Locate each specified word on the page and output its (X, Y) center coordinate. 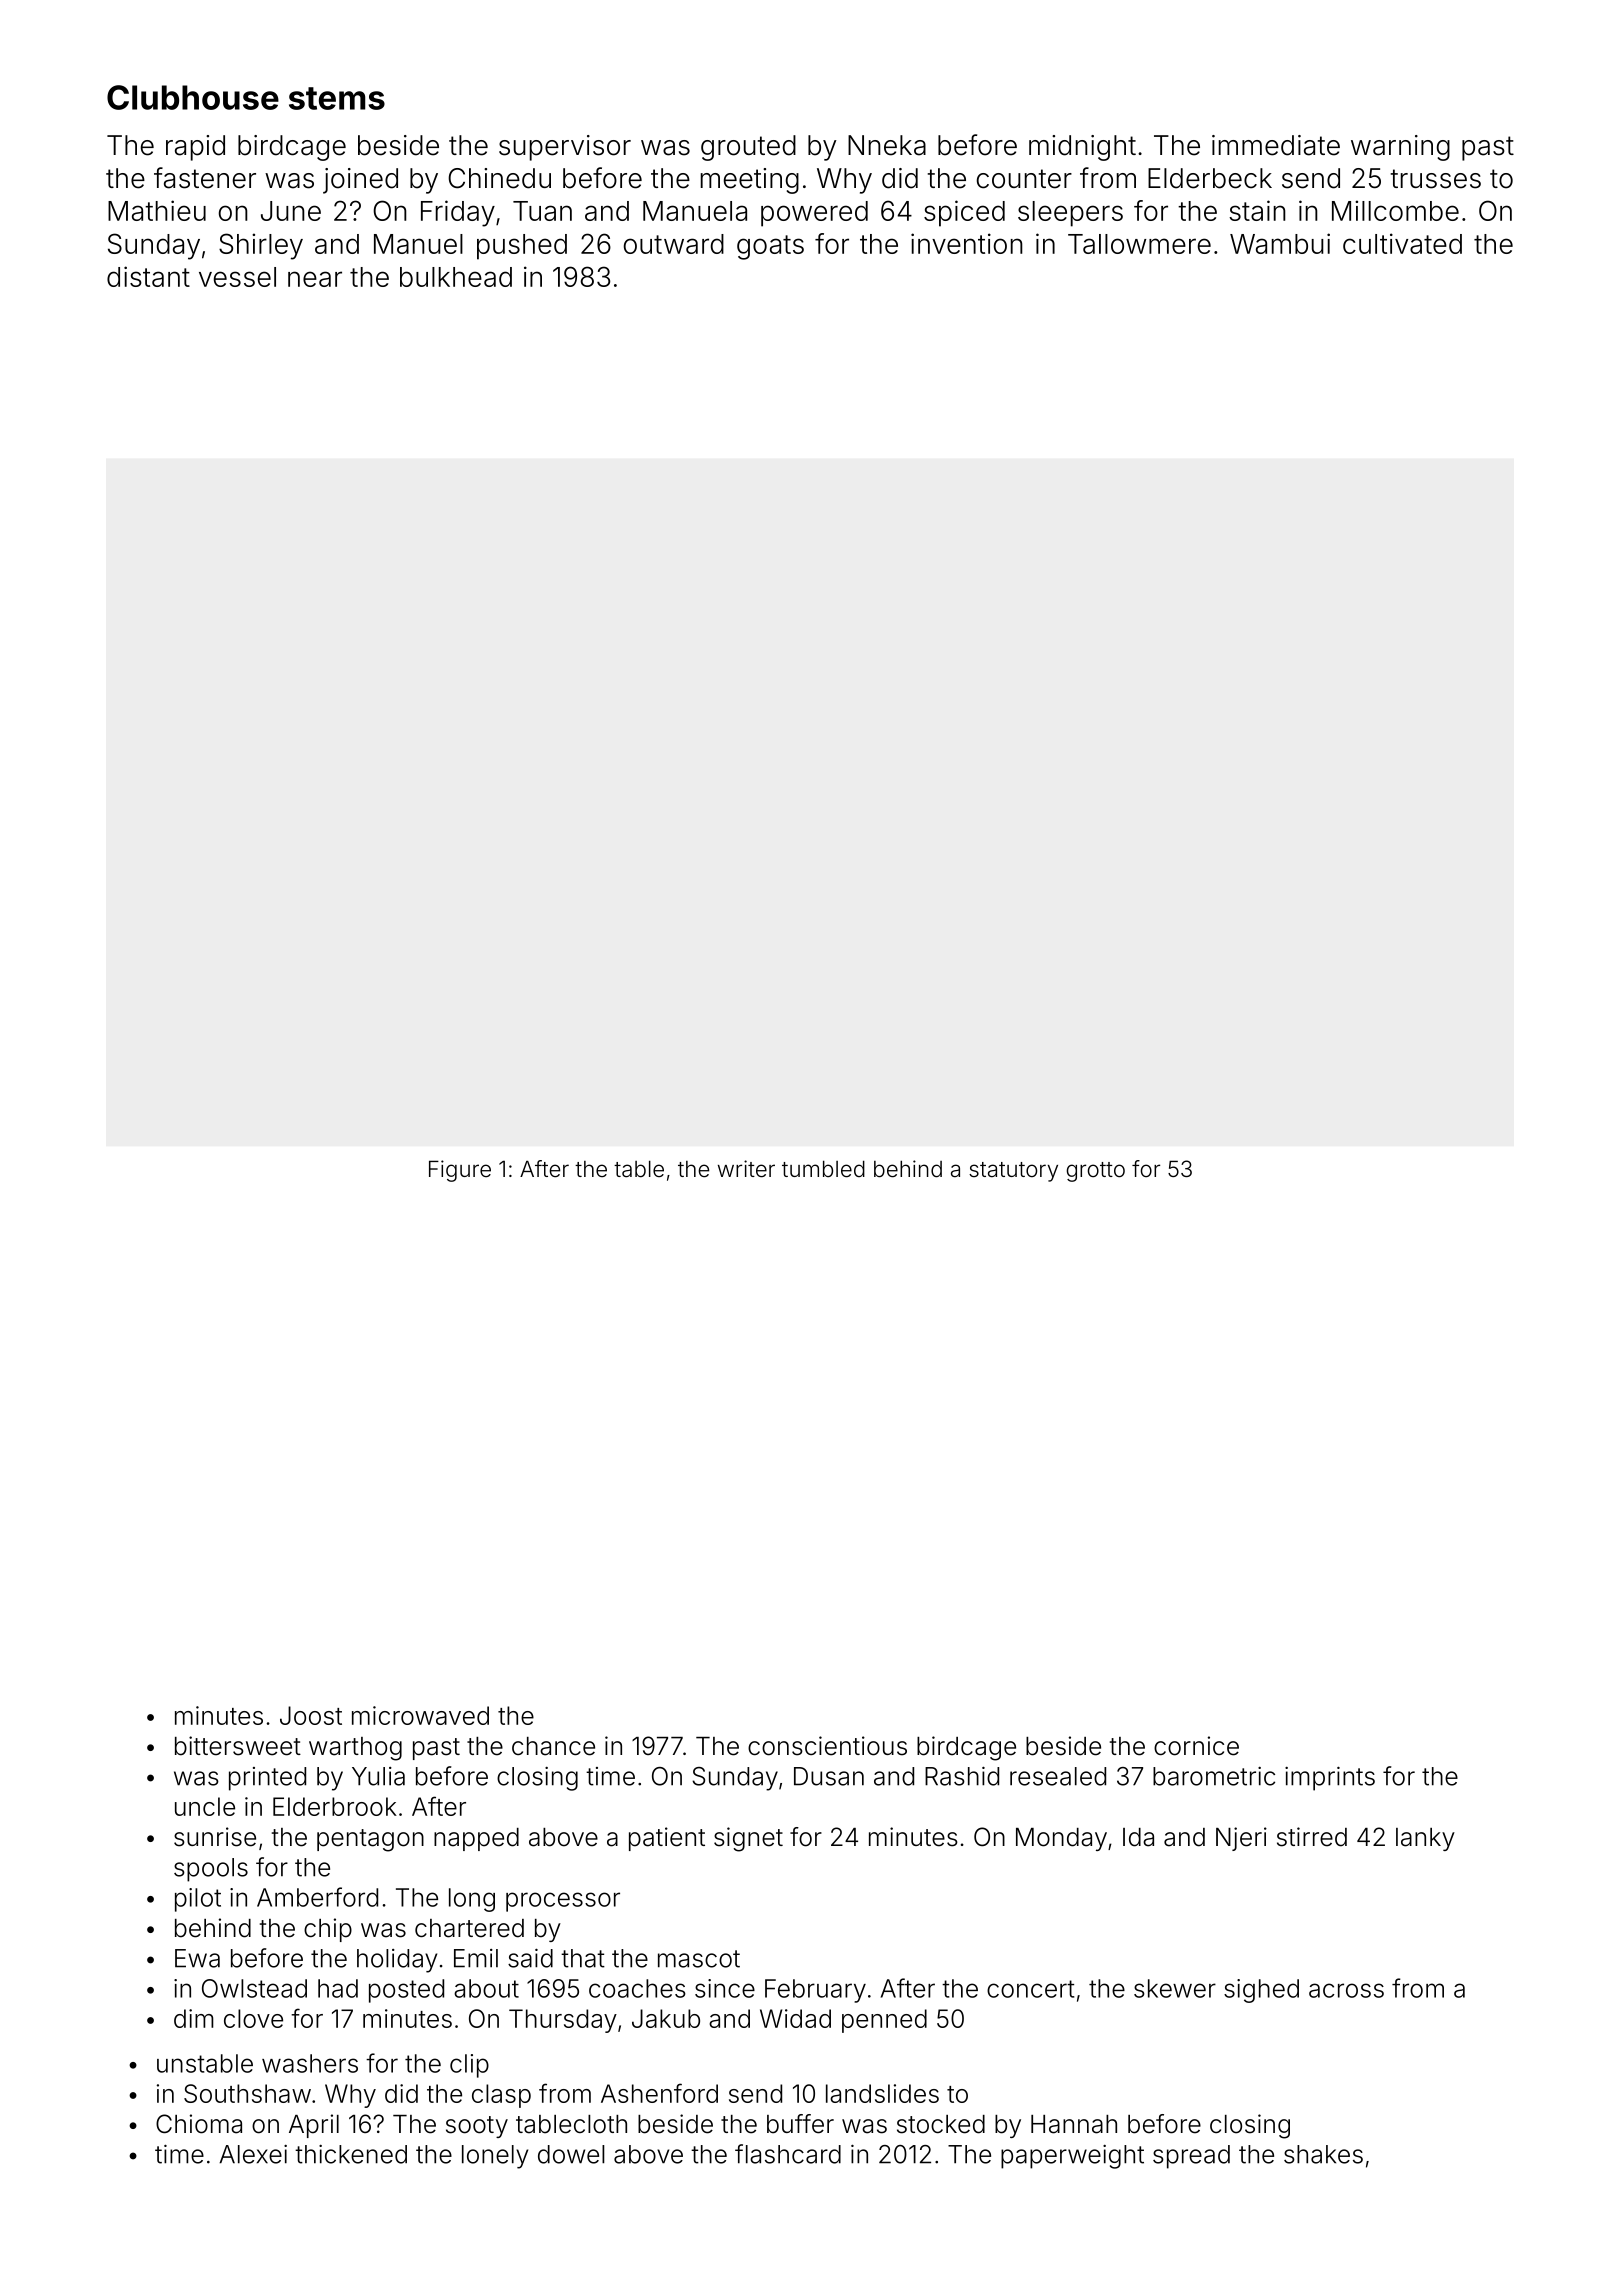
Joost (311, 1715)
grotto (1095, 1172)
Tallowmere (1139, 244)
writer (746, 1169)
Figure (460, 1171)
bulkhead (456, 277)
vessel (237, 277)
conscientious (827, 1746)
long (472, 1900)
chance (553, 1746)
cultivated (1402, 243)
